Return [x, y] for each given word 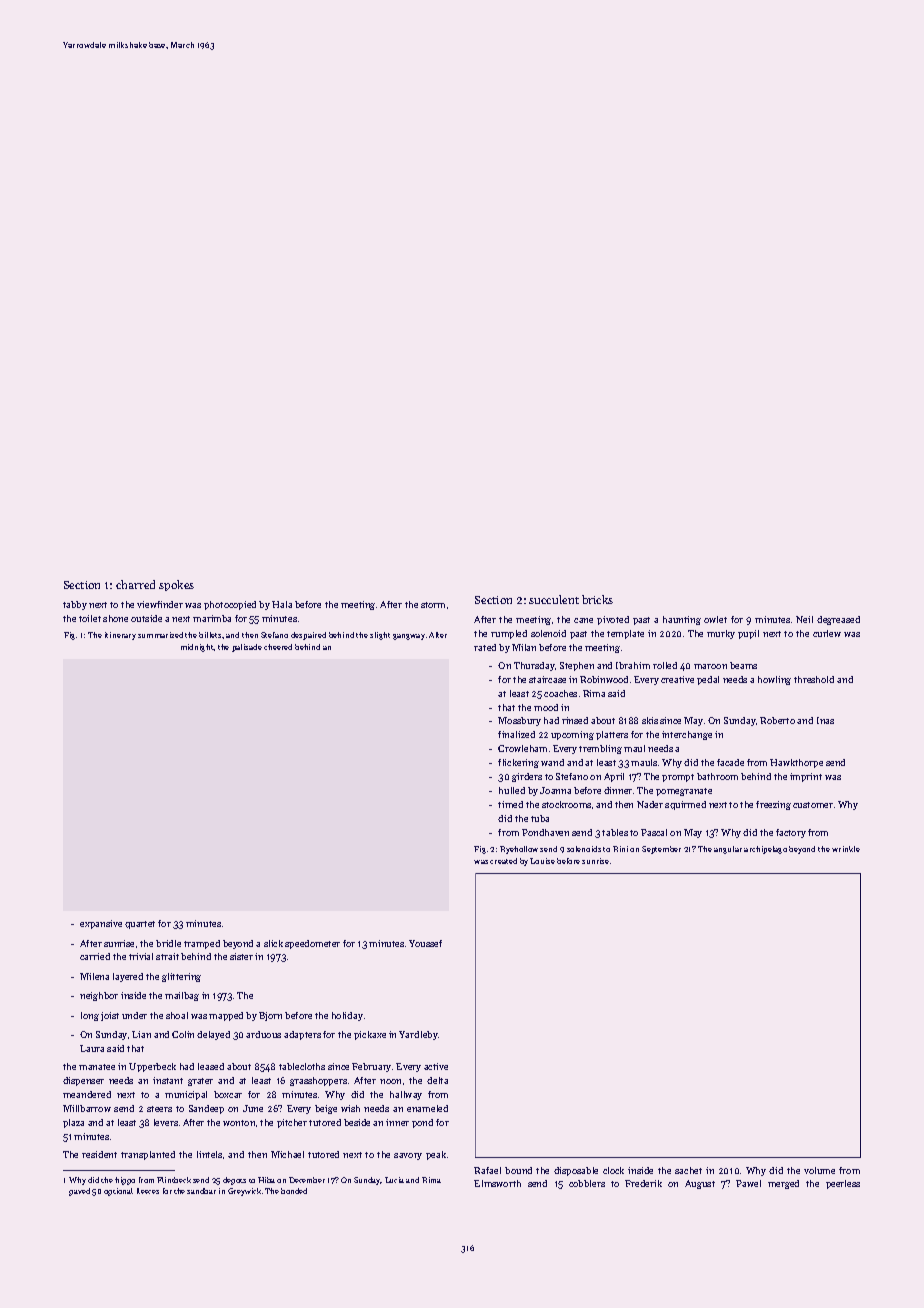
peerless [843, 1184]
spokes [176, 585]
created [503, 861]
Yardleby [418, 1035]
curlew [827, 633]
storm [433, 605]
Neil [804, 619]
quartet [140, 925]
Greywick [244, 1192]
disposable [576, 1171]
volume [819, 1170]
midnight [197, 648]
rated [485, 647]
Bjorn [270, 1016]
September [661, 850]
